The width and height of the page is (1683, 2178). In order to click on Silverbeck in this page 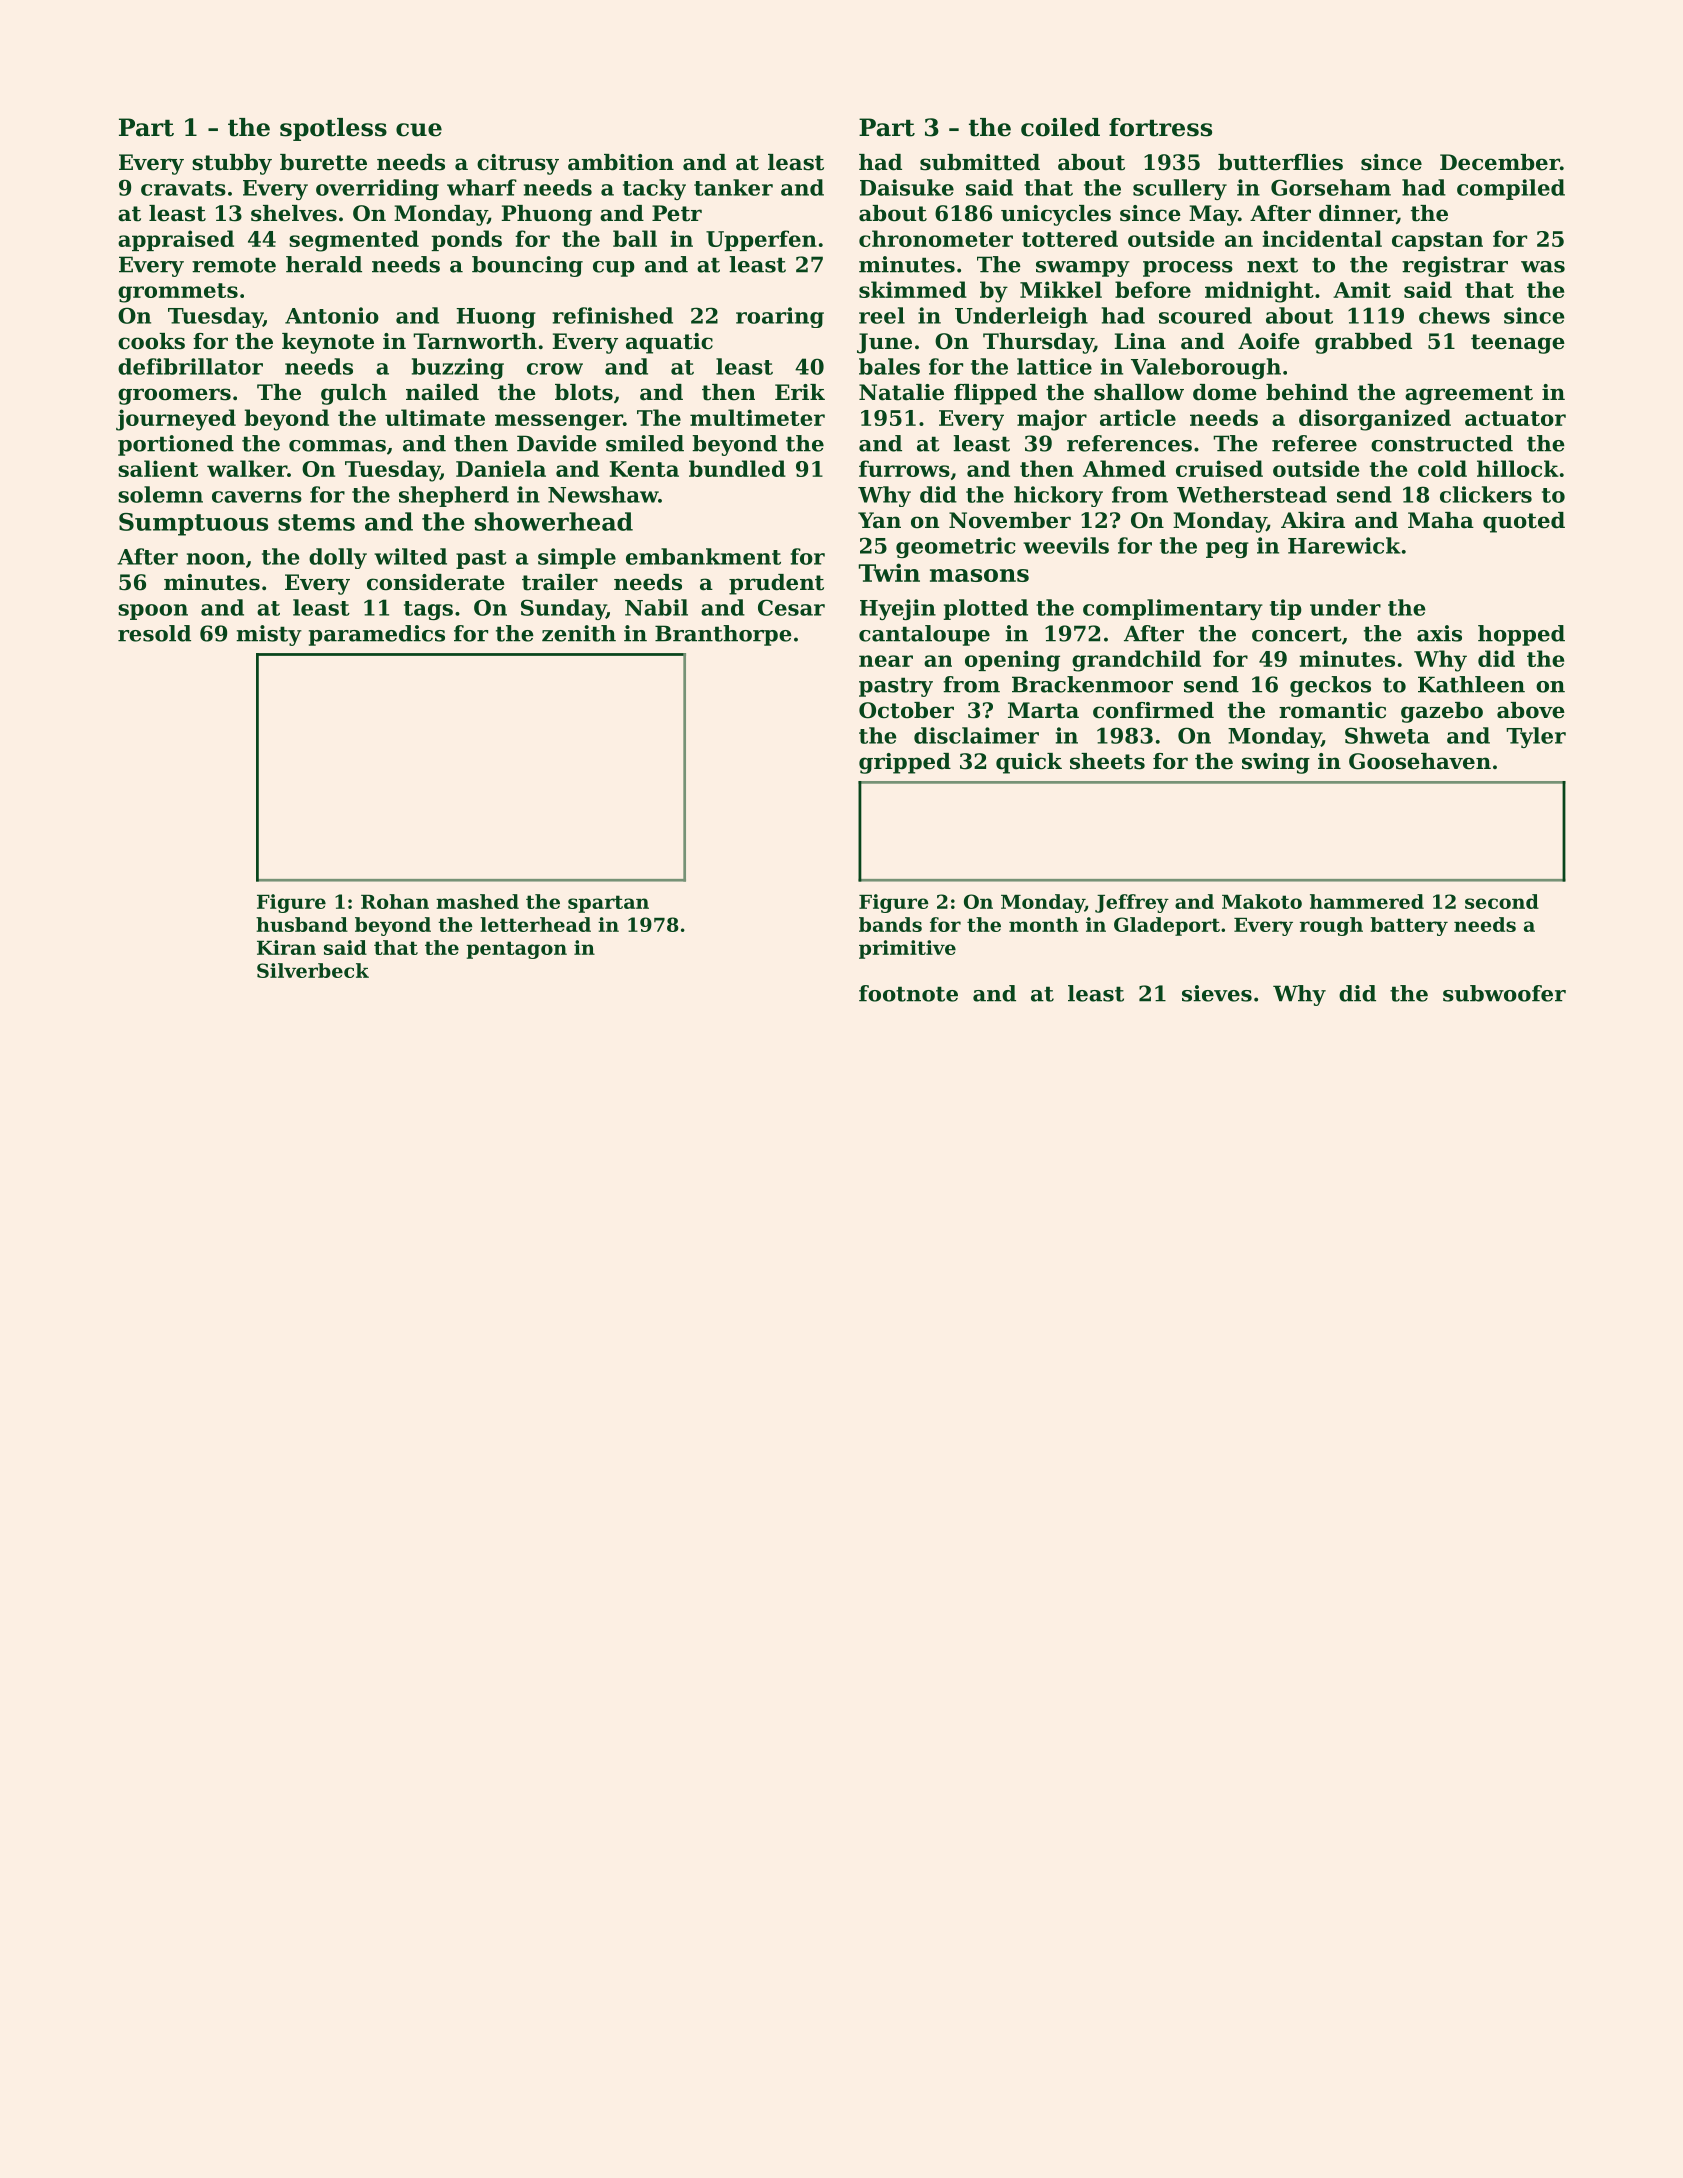, I will do `click(313, 970)`.
